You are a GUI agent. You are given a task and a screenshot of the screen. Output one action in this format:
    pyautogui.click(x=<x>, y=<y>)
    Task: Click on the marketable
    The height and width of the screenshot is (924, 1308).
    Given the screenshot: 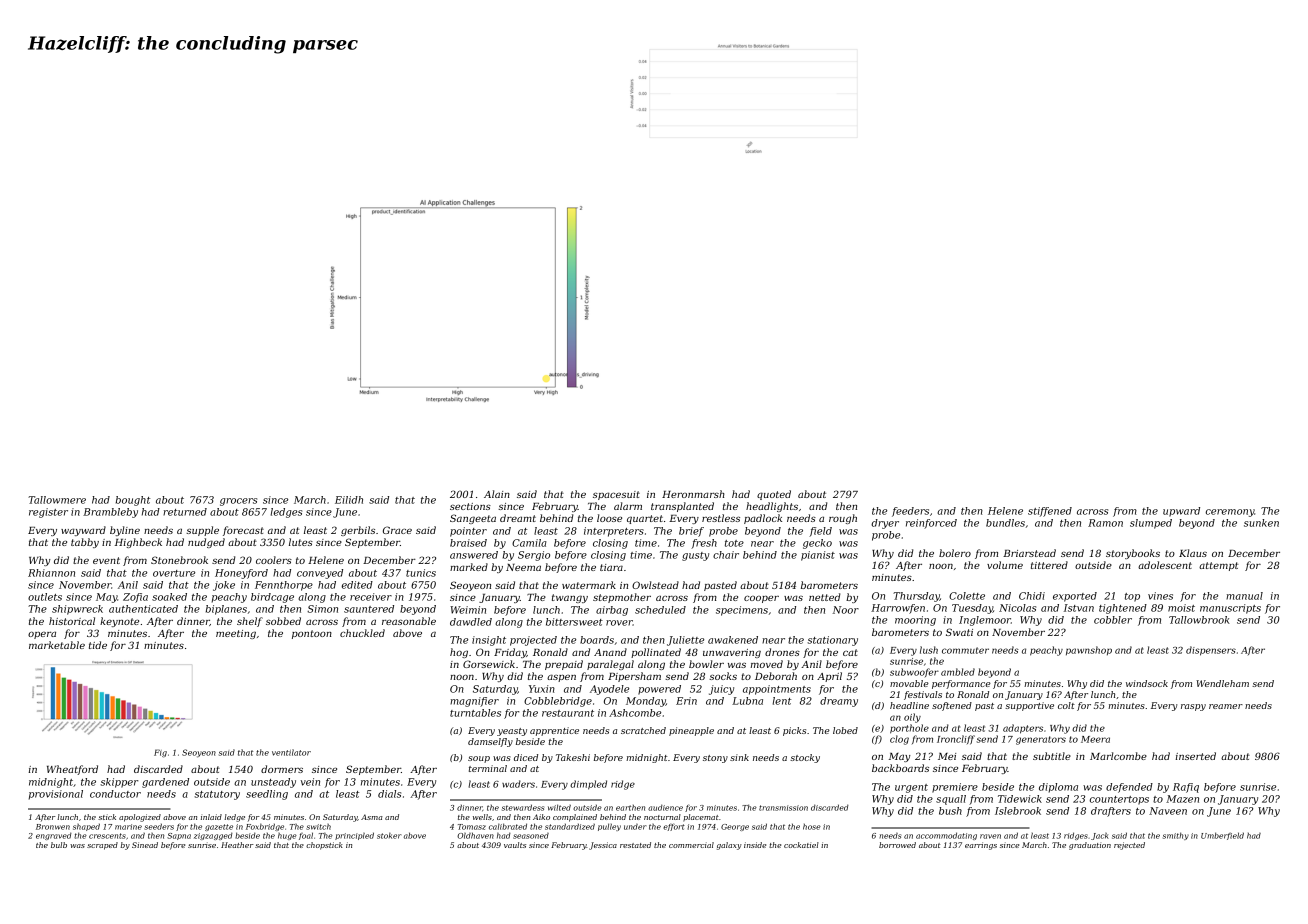 What is the action you would take?
    pyautogui.click(x=57, y=645)
